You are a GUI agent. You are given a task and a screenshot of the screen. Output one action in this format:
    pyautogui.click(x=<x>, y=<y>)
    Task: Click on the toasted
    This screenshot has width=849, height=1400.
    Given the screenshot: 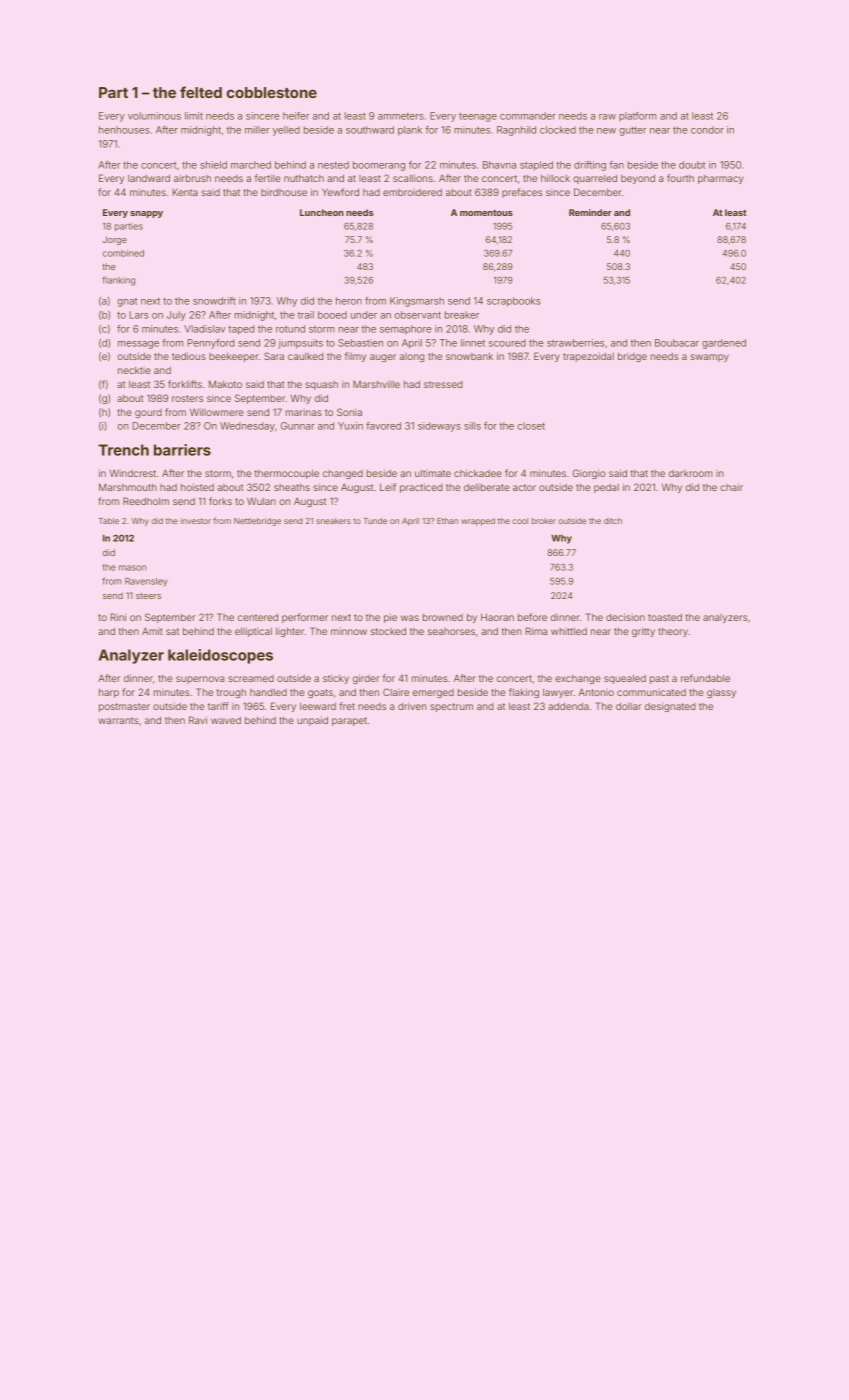 What is the action you would take?
    pyautogui.click(x=665, y=617)
